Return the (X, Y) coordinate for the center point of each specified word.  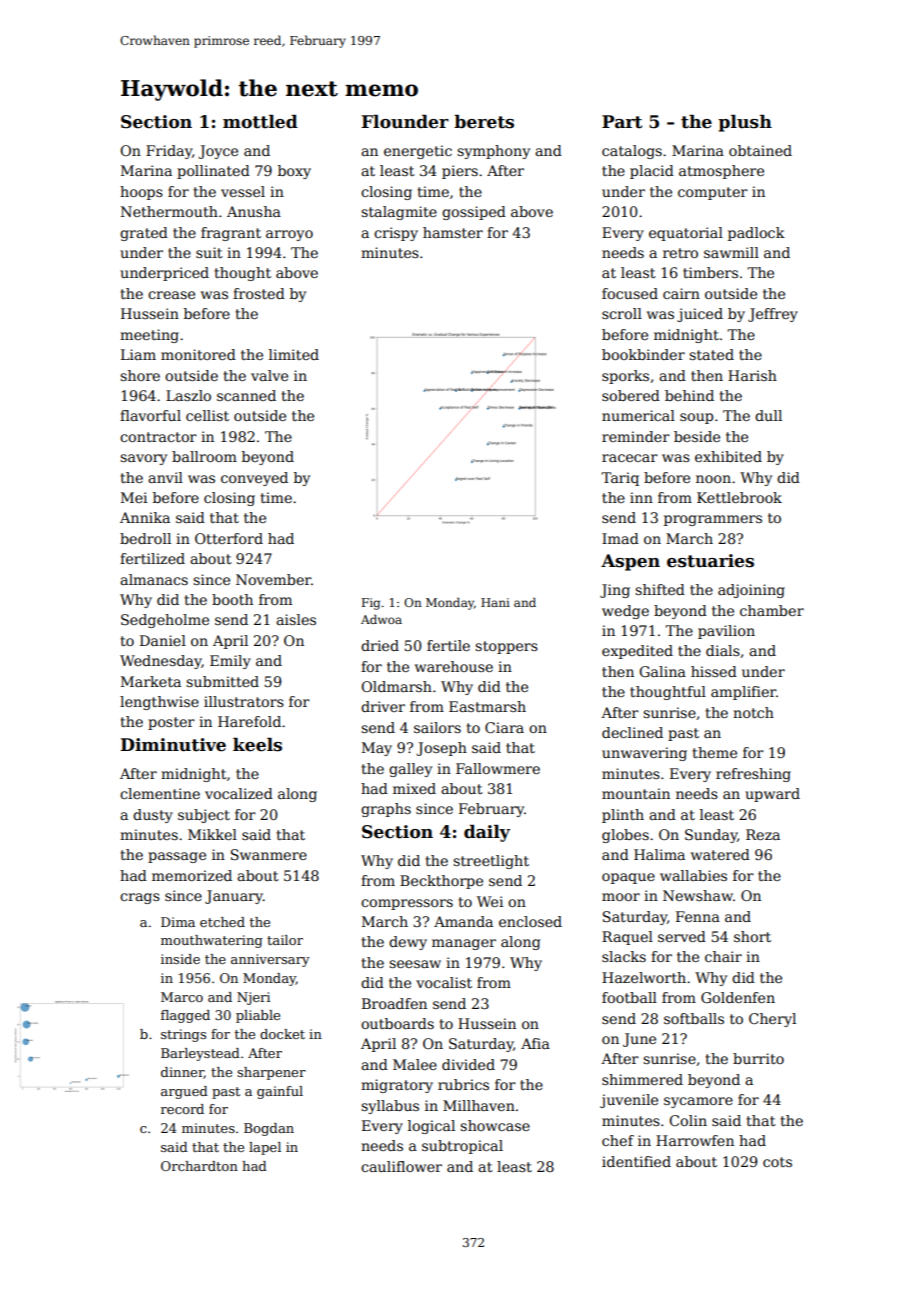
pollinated (213, 172)
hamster (453, 232)
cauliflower (401, 1166)
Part (622, 122)
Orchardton (199, 1166)
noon (713, 479)
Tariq (620, 479)
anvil (165, 477)
